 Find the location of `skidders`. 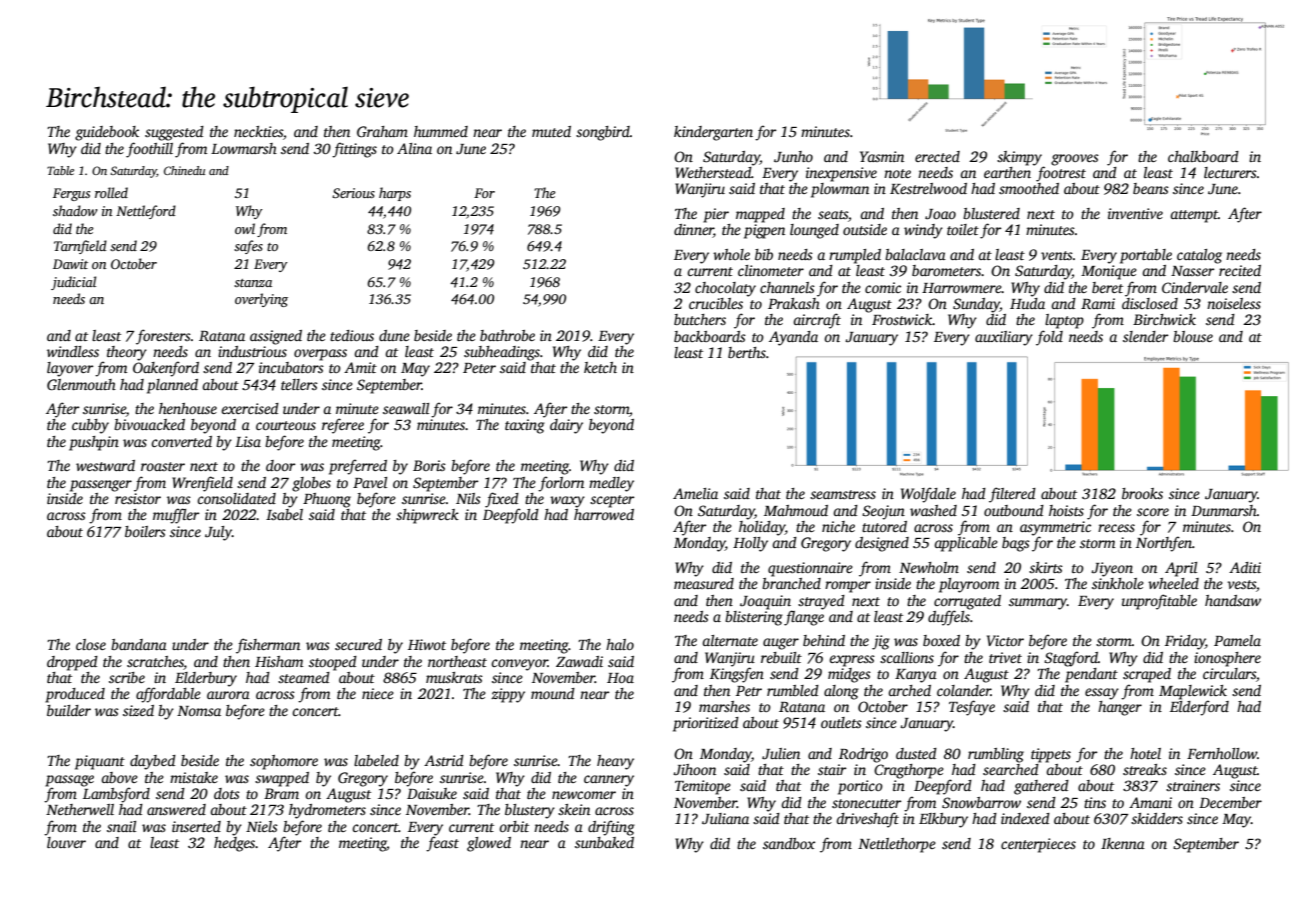

skidders is located at coordinates (1157, 818).
